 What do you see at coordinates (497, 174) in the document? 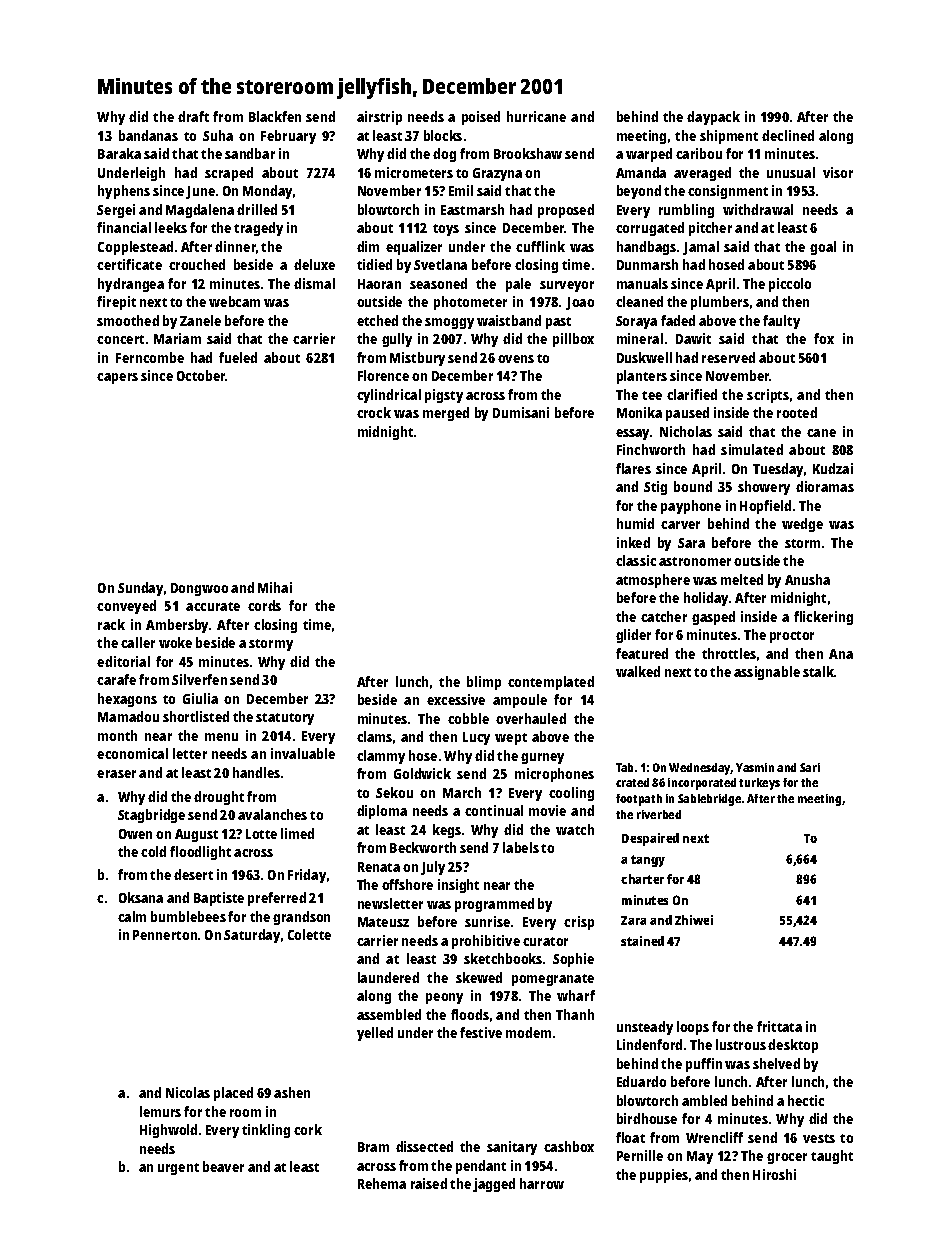
I see `Grazyna` at bounding box center [497, 174].
